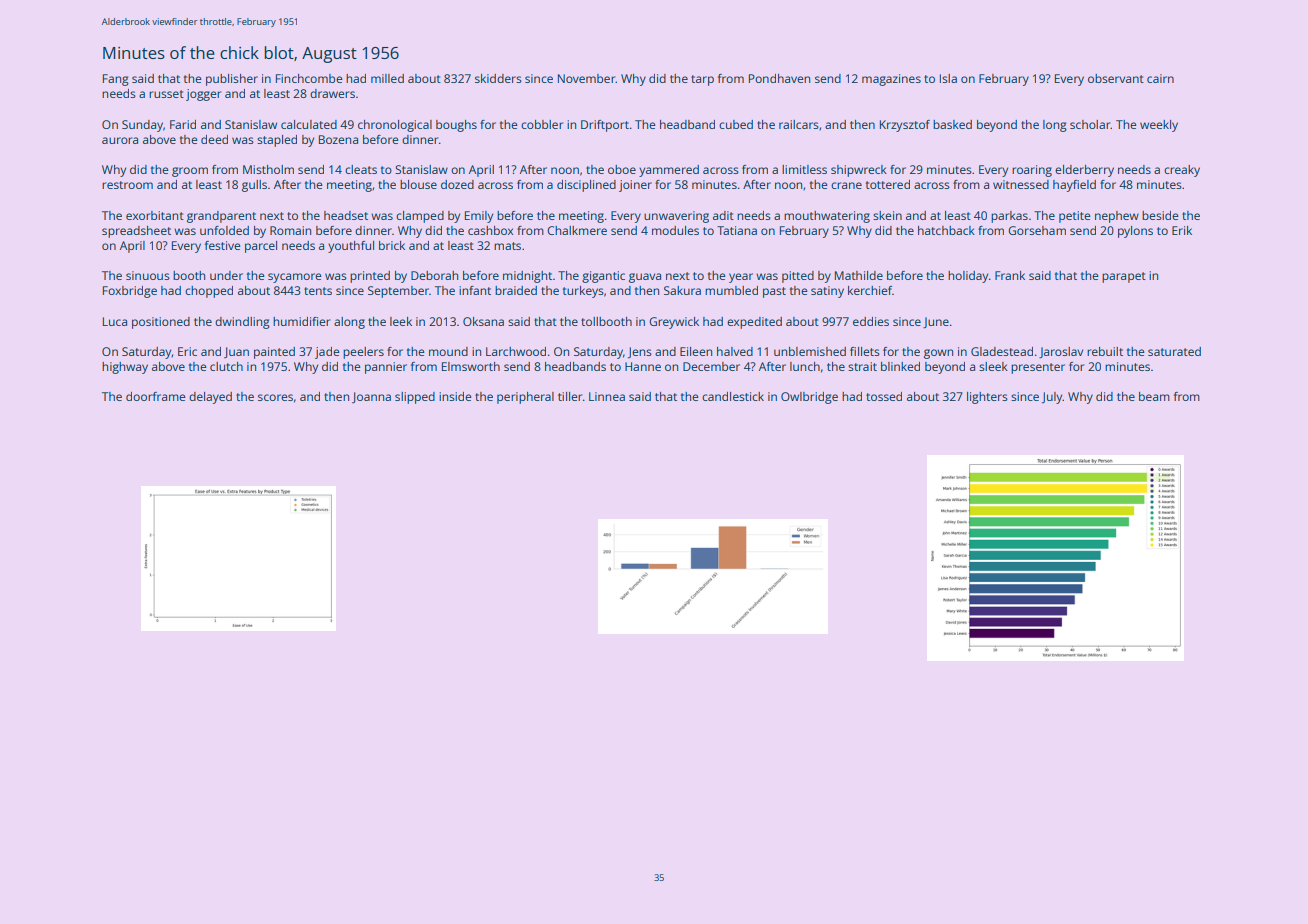 This screenshot has width=1308, height=924. Describe the element at coordinates (456, 126) in the screenshot. I see `boughs` at that location.
